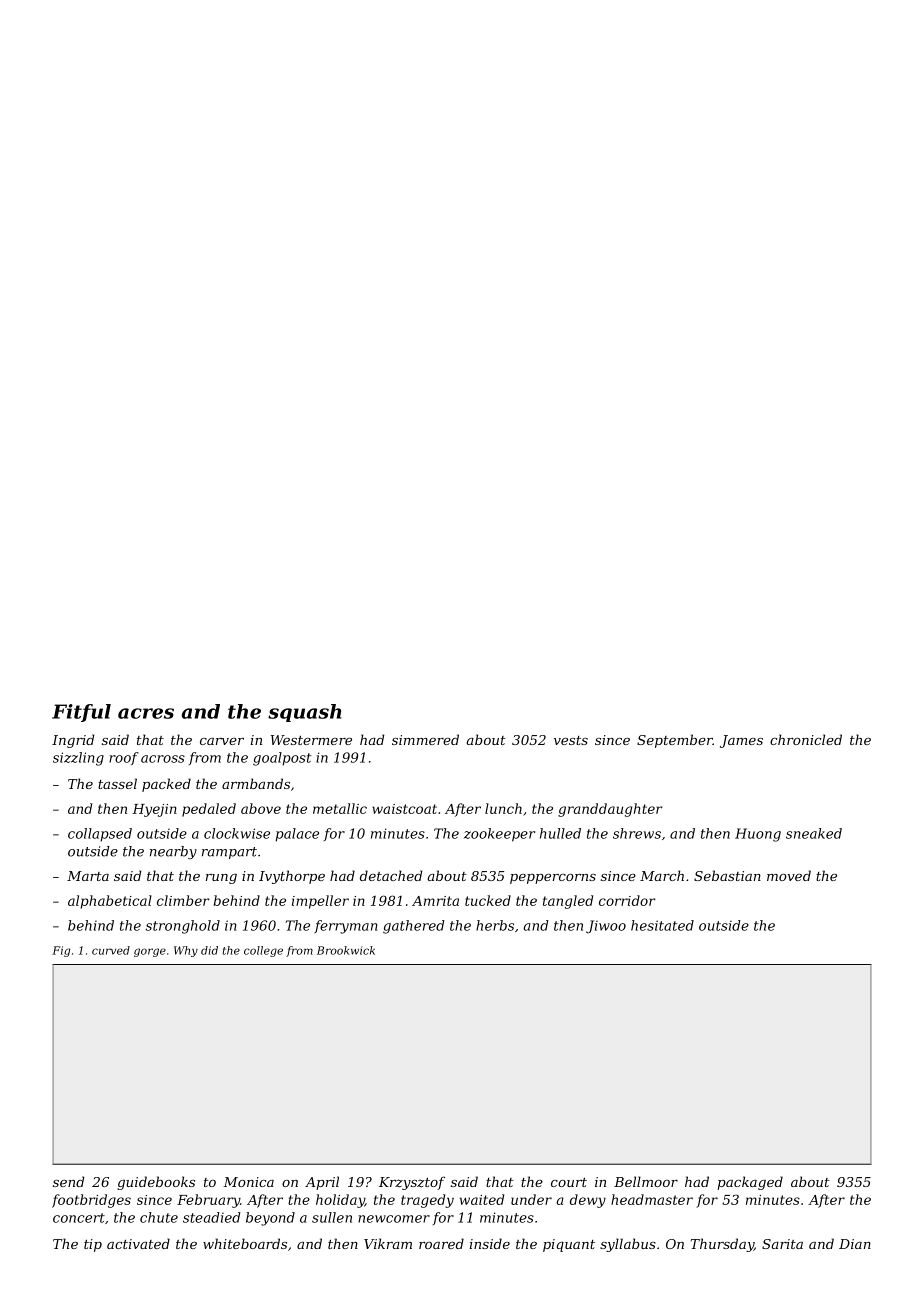 The image size is (924, 1308). Describe the element at coordinates (146, 713) in the screenshot. I see `acres` at that location.
